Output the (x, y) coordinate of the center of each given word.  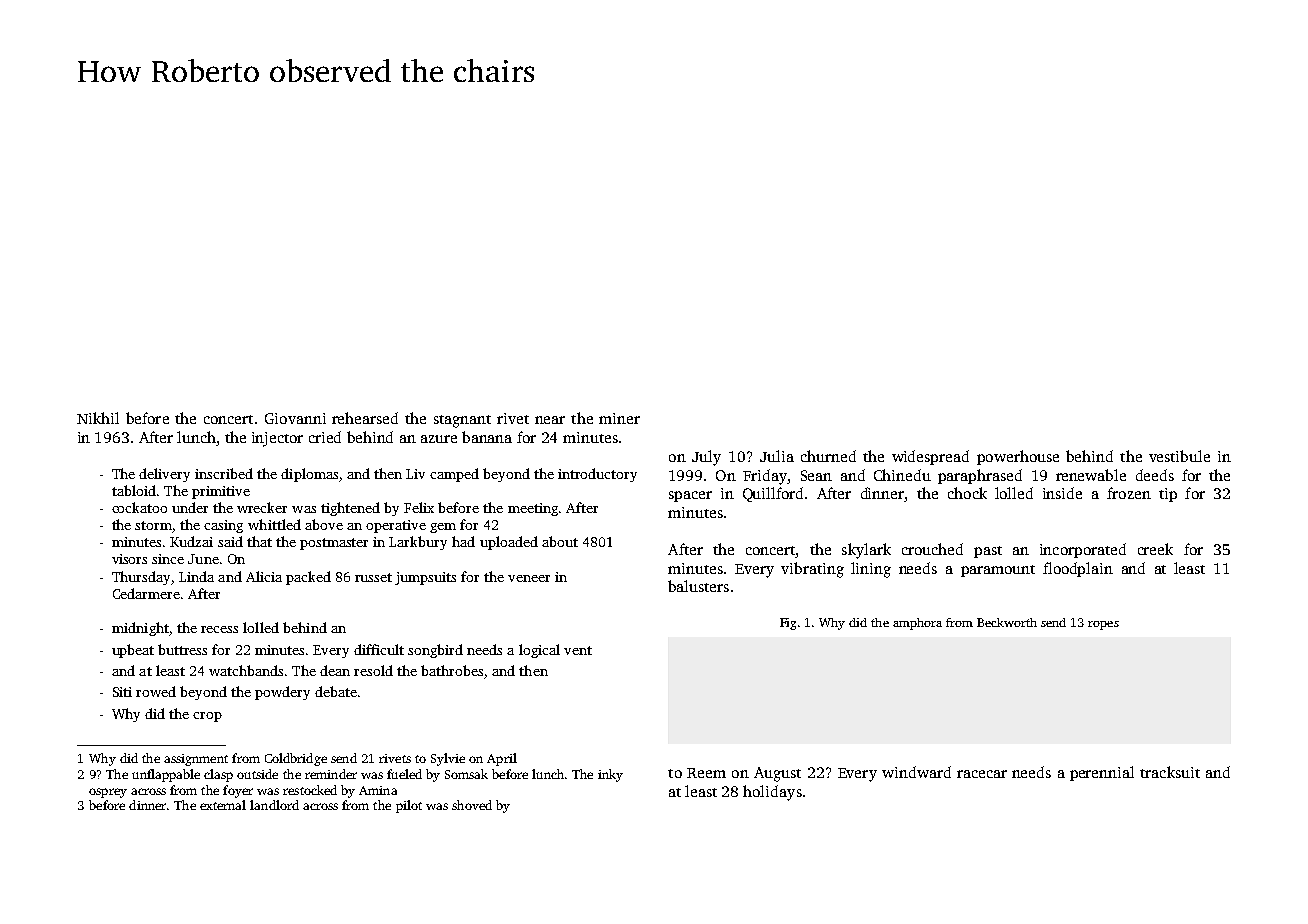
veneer (529, 578)
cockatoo (139, 507)
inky (610, 775)
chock (967, 493)
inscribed (224, 473)
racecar (982, 774)
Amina (378, 790)
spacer (690, 496)
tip (1168, 495)
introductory (597, 475)
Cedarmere (146, 593)
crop (207, 717)
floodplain (1078, 569)
